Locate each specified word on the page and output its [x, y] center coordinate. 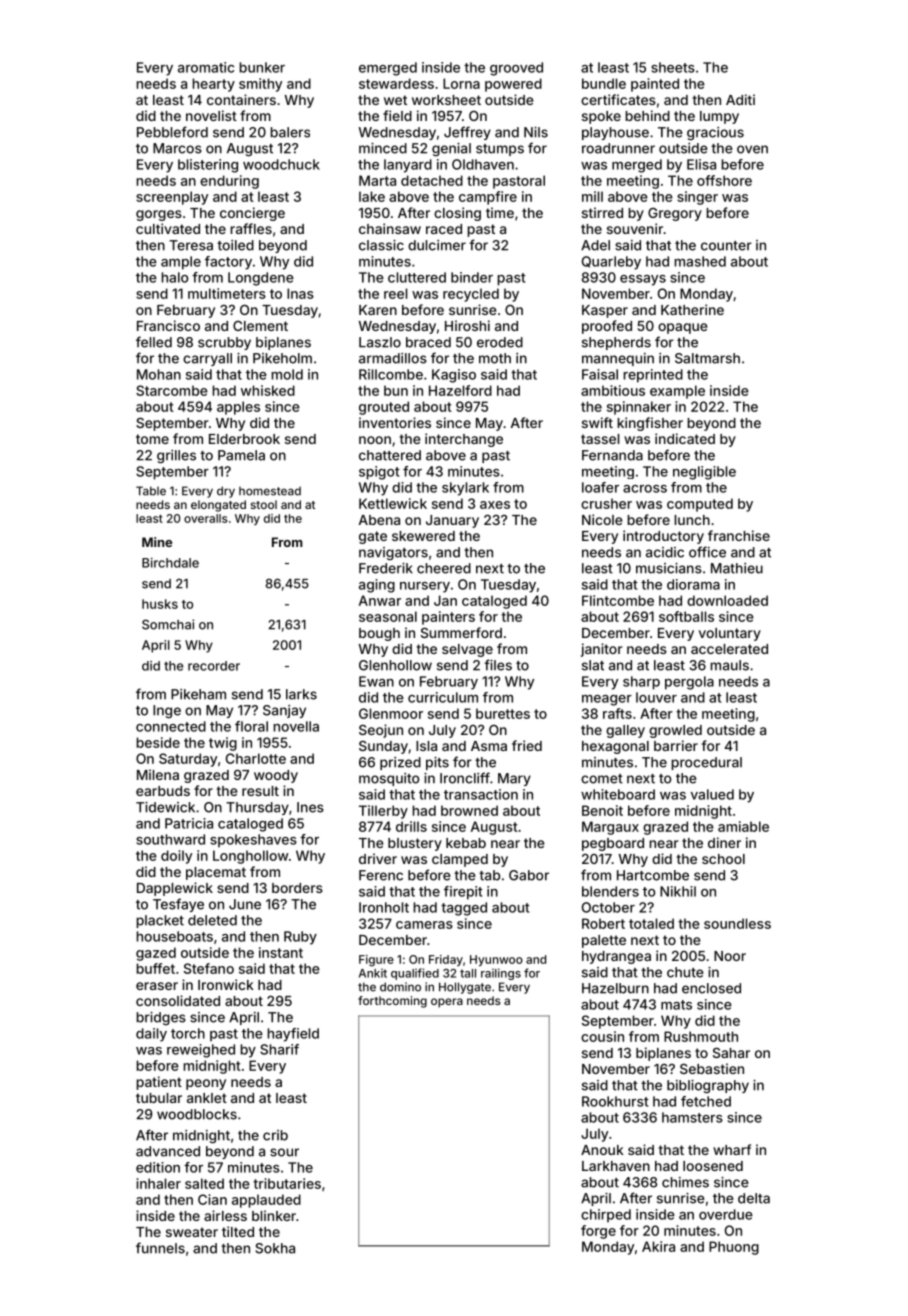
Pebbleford [172, 132]
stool [264, 504]
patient [159, 1083]
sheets [673, 67]
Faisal [600, 374]
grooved [516, 69]
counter [726, 246]
